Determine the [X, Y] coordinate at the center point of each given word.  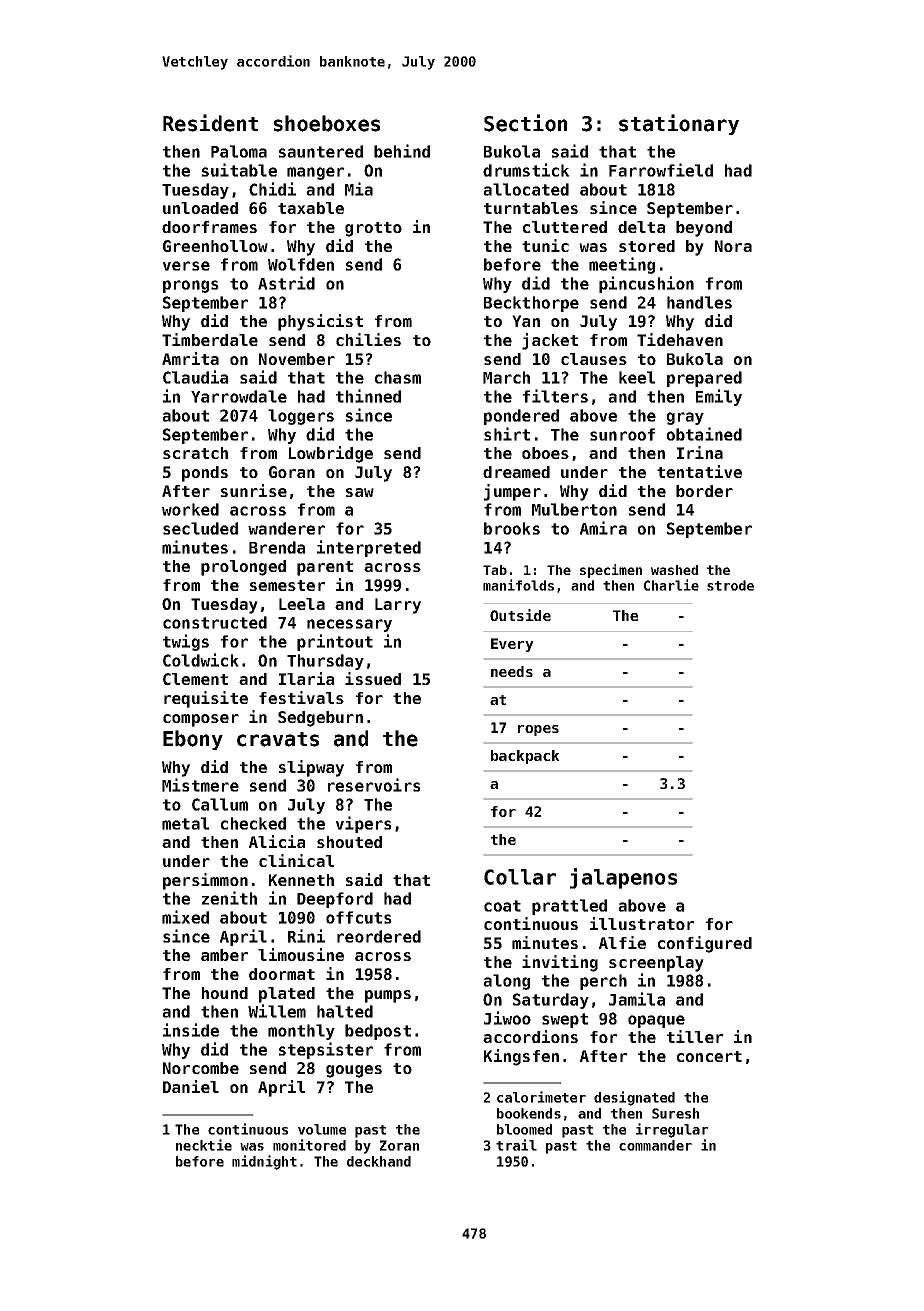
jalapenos [623, 878]
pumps [388, 996]
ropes [538, 730]
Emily [719, 397]
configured [705, 944]
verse [186, 266]
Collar [520, 877]
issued [373, 678]
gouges [354, 1071]
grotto [373, 229]
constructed [215, 622]
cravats [278, 739]
